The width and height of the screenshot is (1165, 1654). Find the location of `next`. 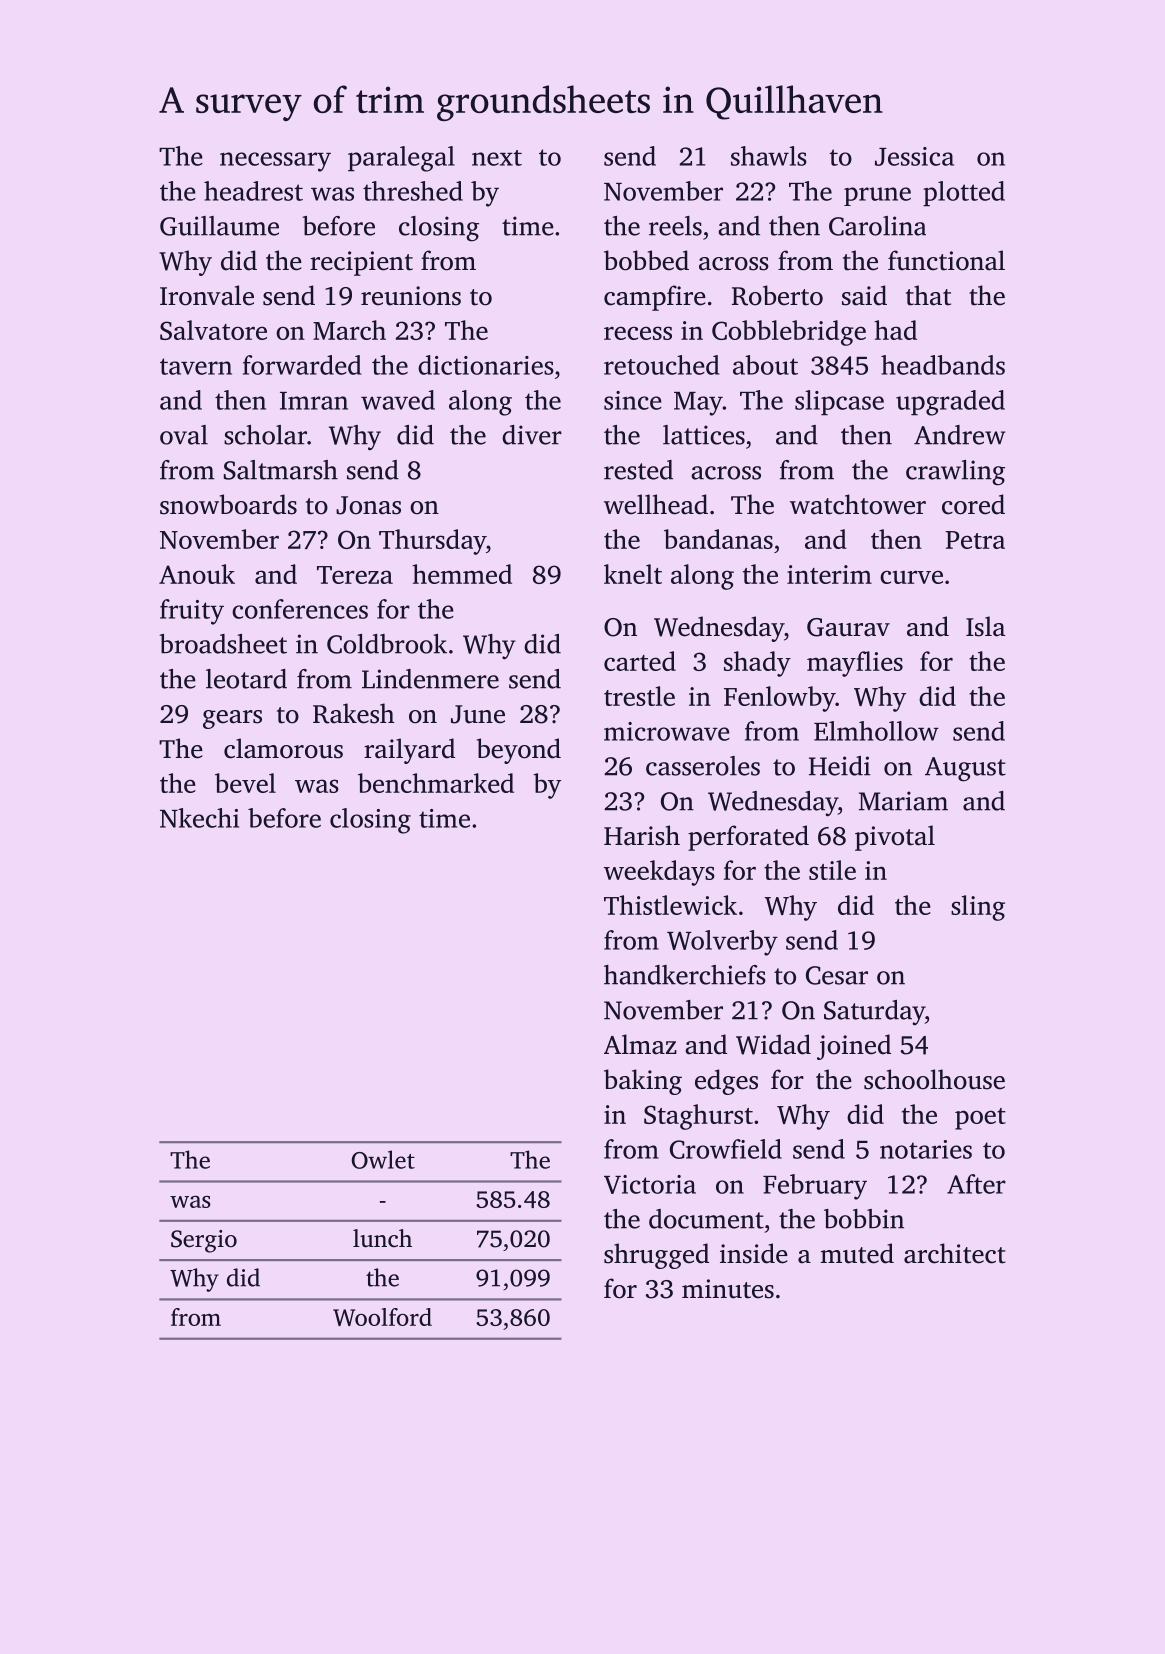

next is located at coordinates (497, 158).
